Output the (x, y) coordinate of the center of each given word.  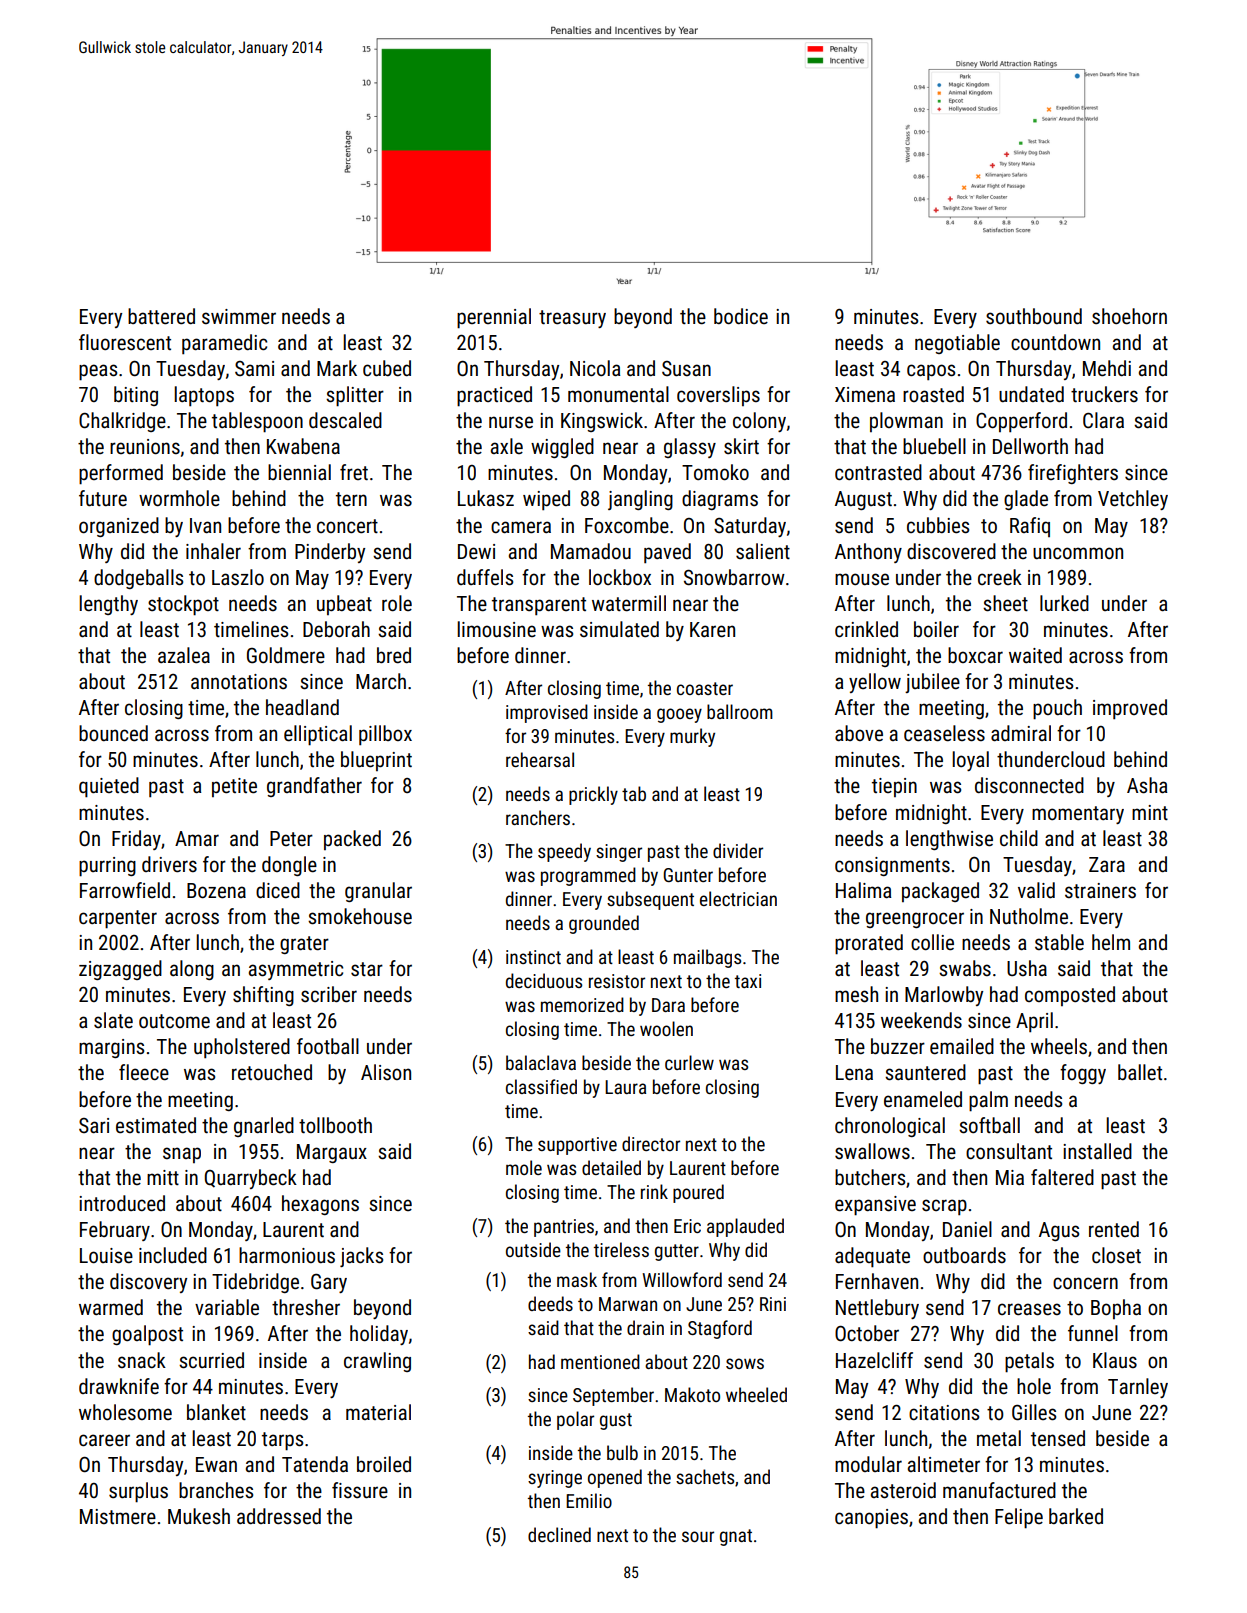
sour (698, 1536)
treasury (572, 319)
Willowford (682, 1279)
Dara (668, 1005)
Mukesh (199, 1516)
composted (1070, 996)
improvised (547, 713)
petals (1029, 1362)
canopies (871, 1519)
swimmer (239, 317)
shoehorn (1129, 316)
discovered (951, 551)
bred (394, 655)
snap (182, 1155)
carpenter (118, 919)
